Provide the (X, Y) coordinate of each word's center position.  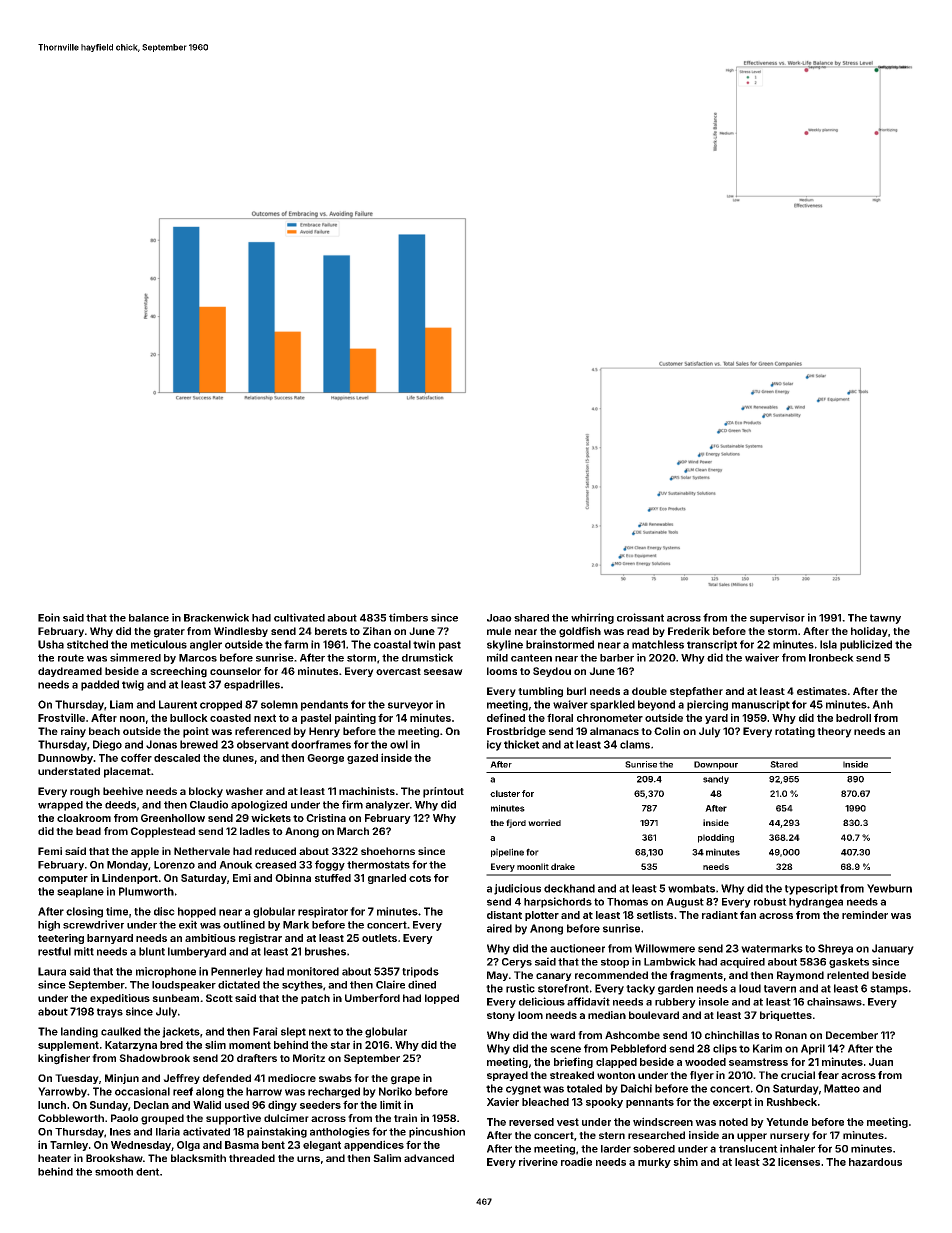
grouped (162, 1119)
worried (544, 822)
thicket (522, 744)
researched (656, 1135)
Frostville (61, 717)
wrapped (60, 806)
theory (834, 732)
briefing (573, 1062)
